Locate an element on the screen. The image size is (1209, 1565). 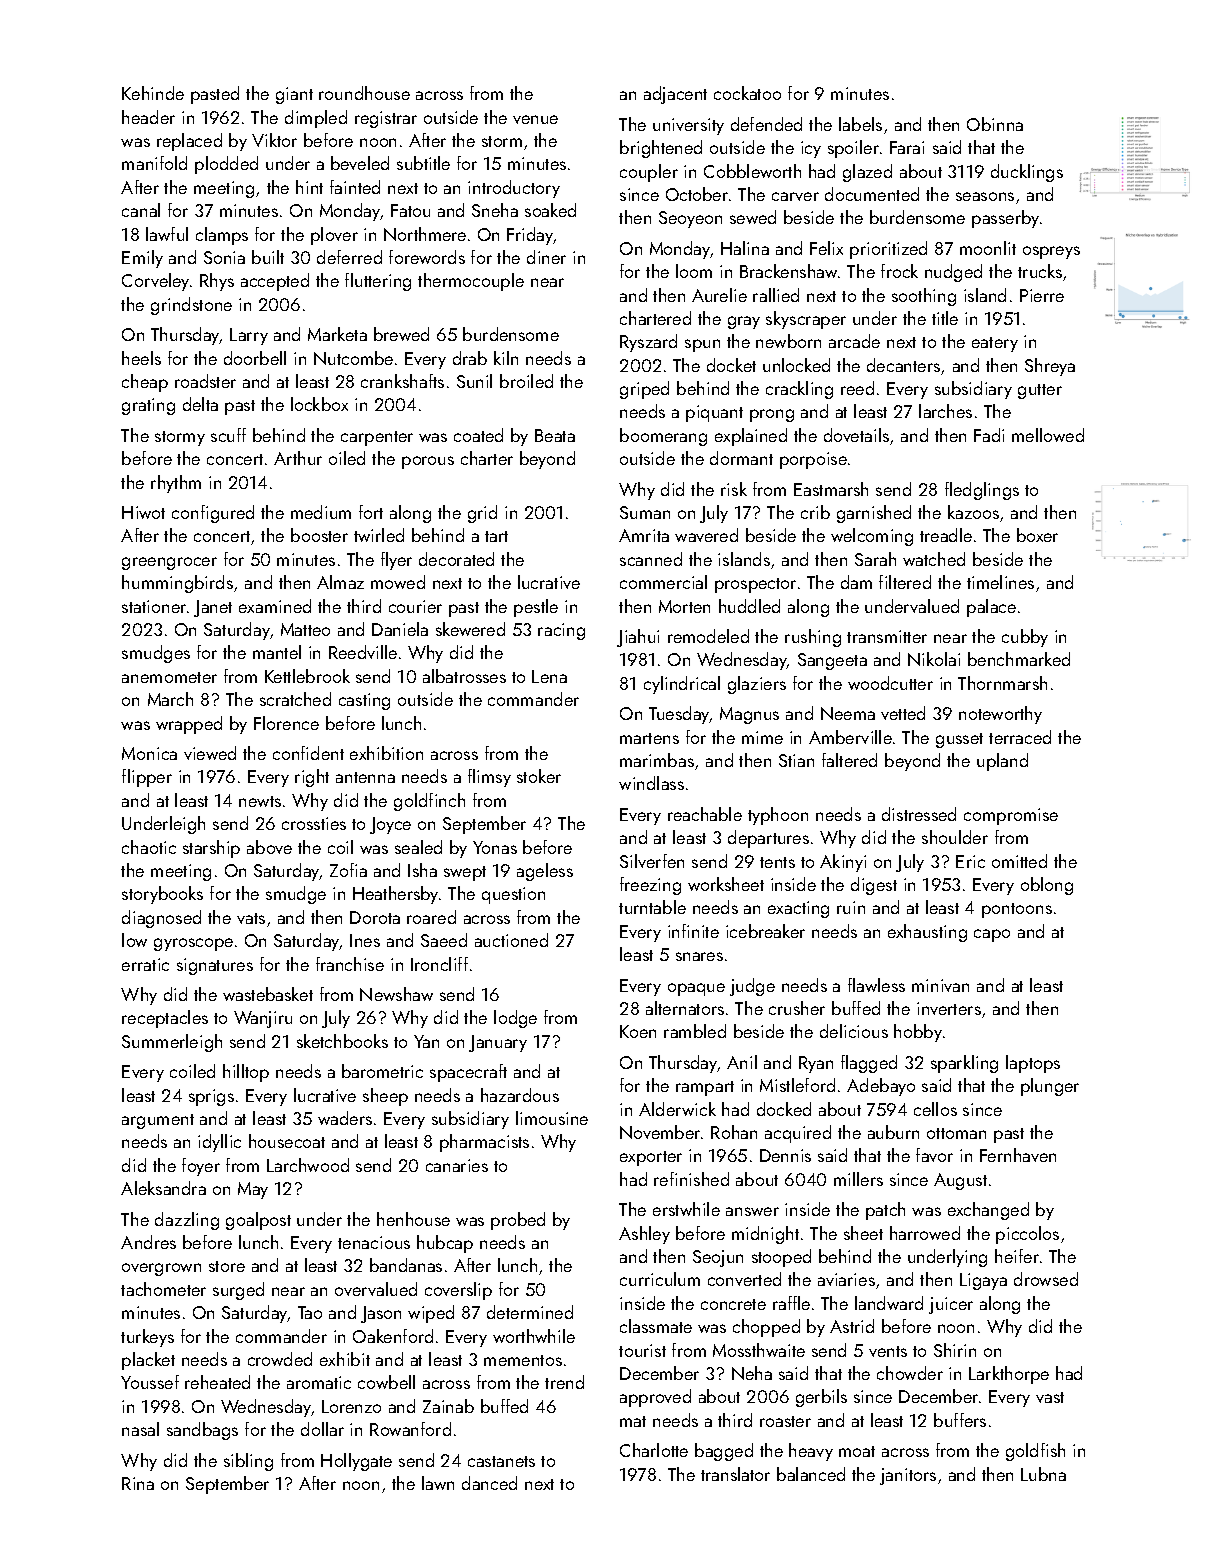
coupler is located at coordinates (649, 173).
